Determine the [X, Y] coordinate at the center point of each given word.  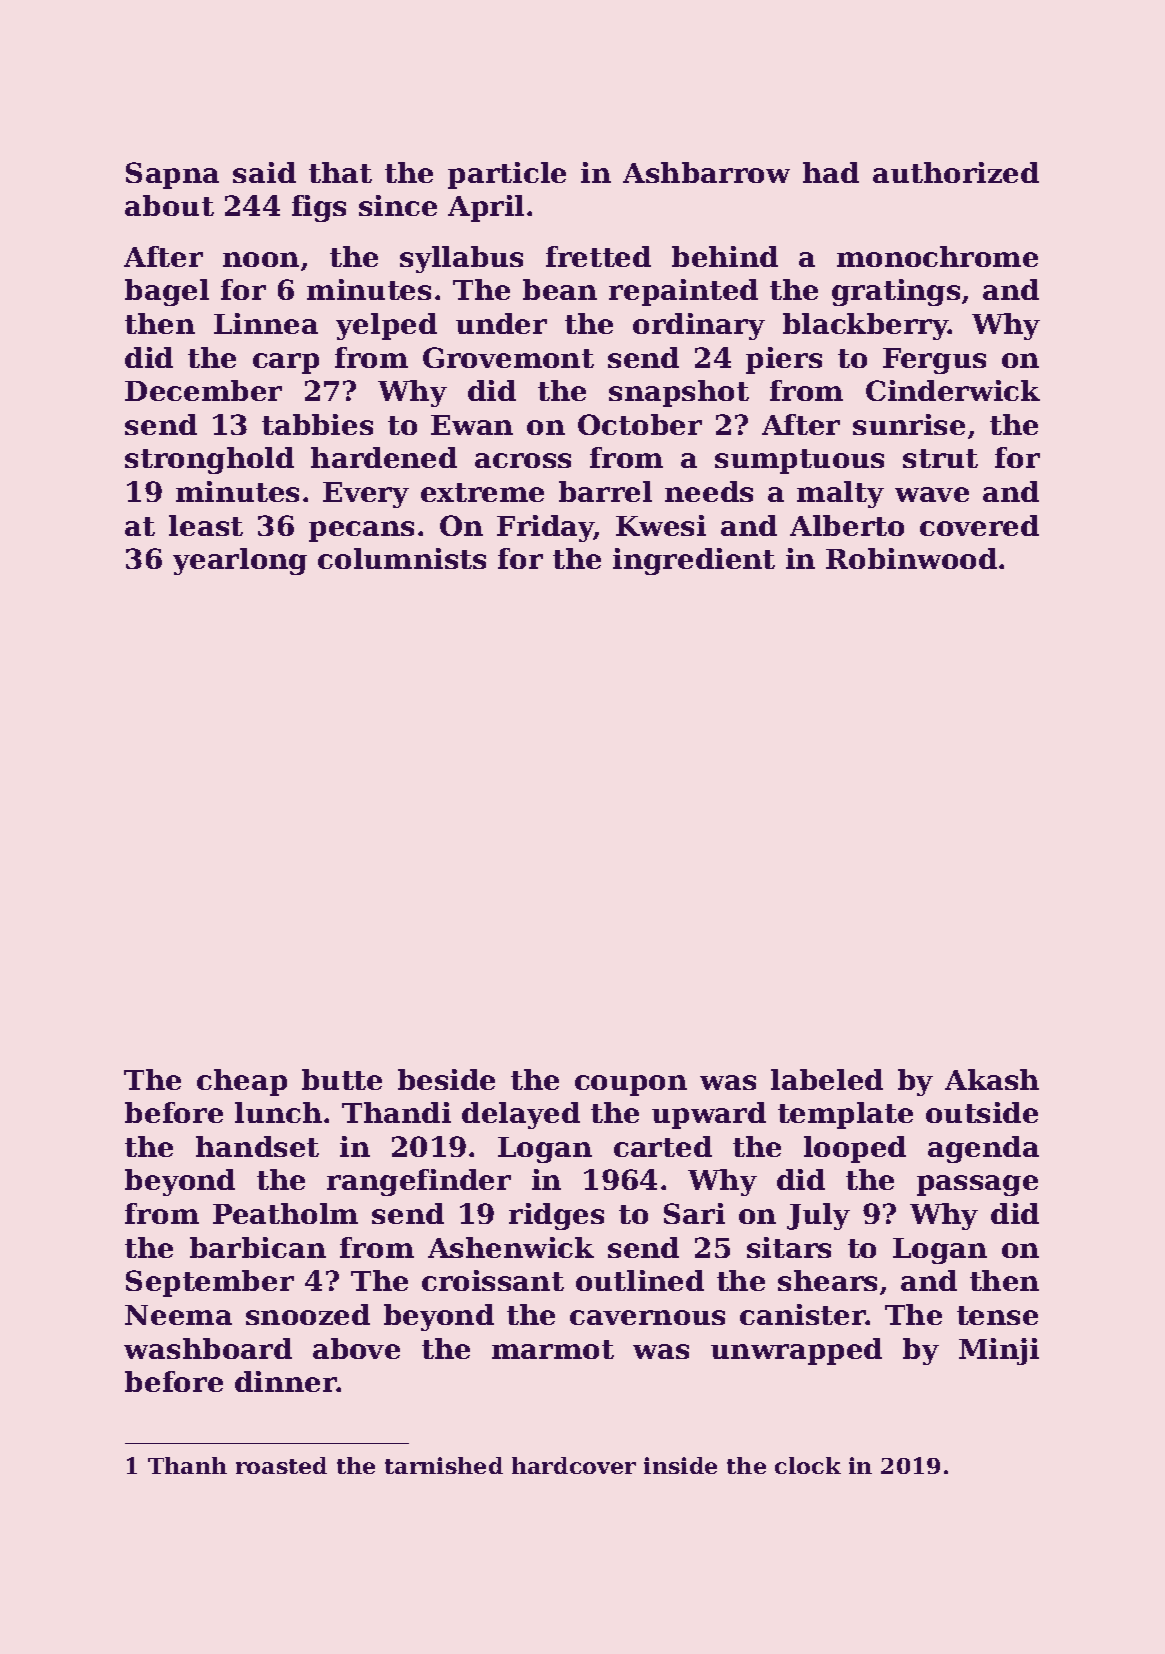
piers [784, 360]
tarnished [444, 1465]
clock [808, 1465]
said [264, 172]
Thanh [187, 1465]
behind [725, 256]
